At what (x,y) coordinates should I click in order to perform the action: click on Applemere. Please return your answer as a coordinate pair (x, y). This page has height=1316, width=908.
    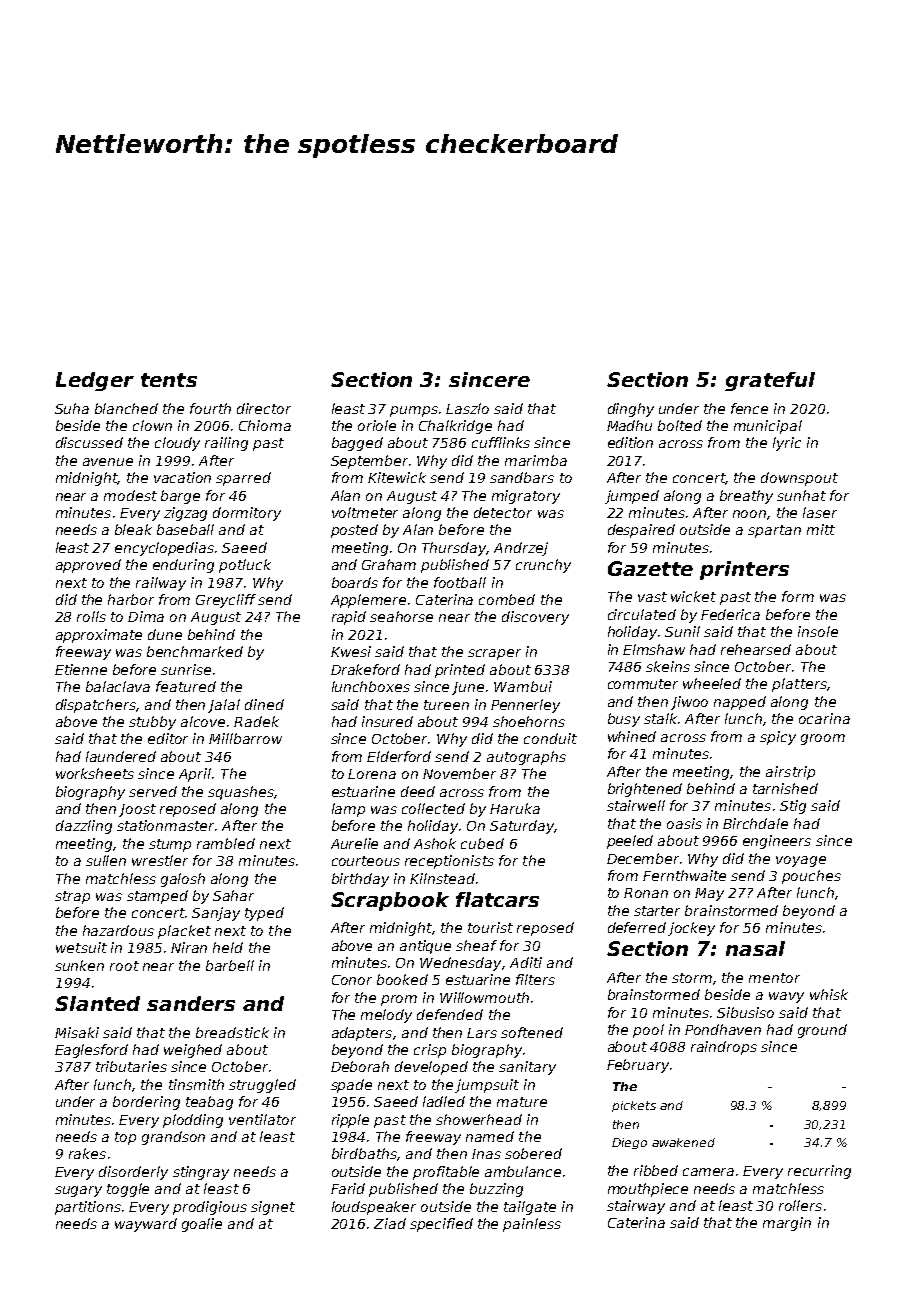
    Looking at the image, I should click on (368, 601).
